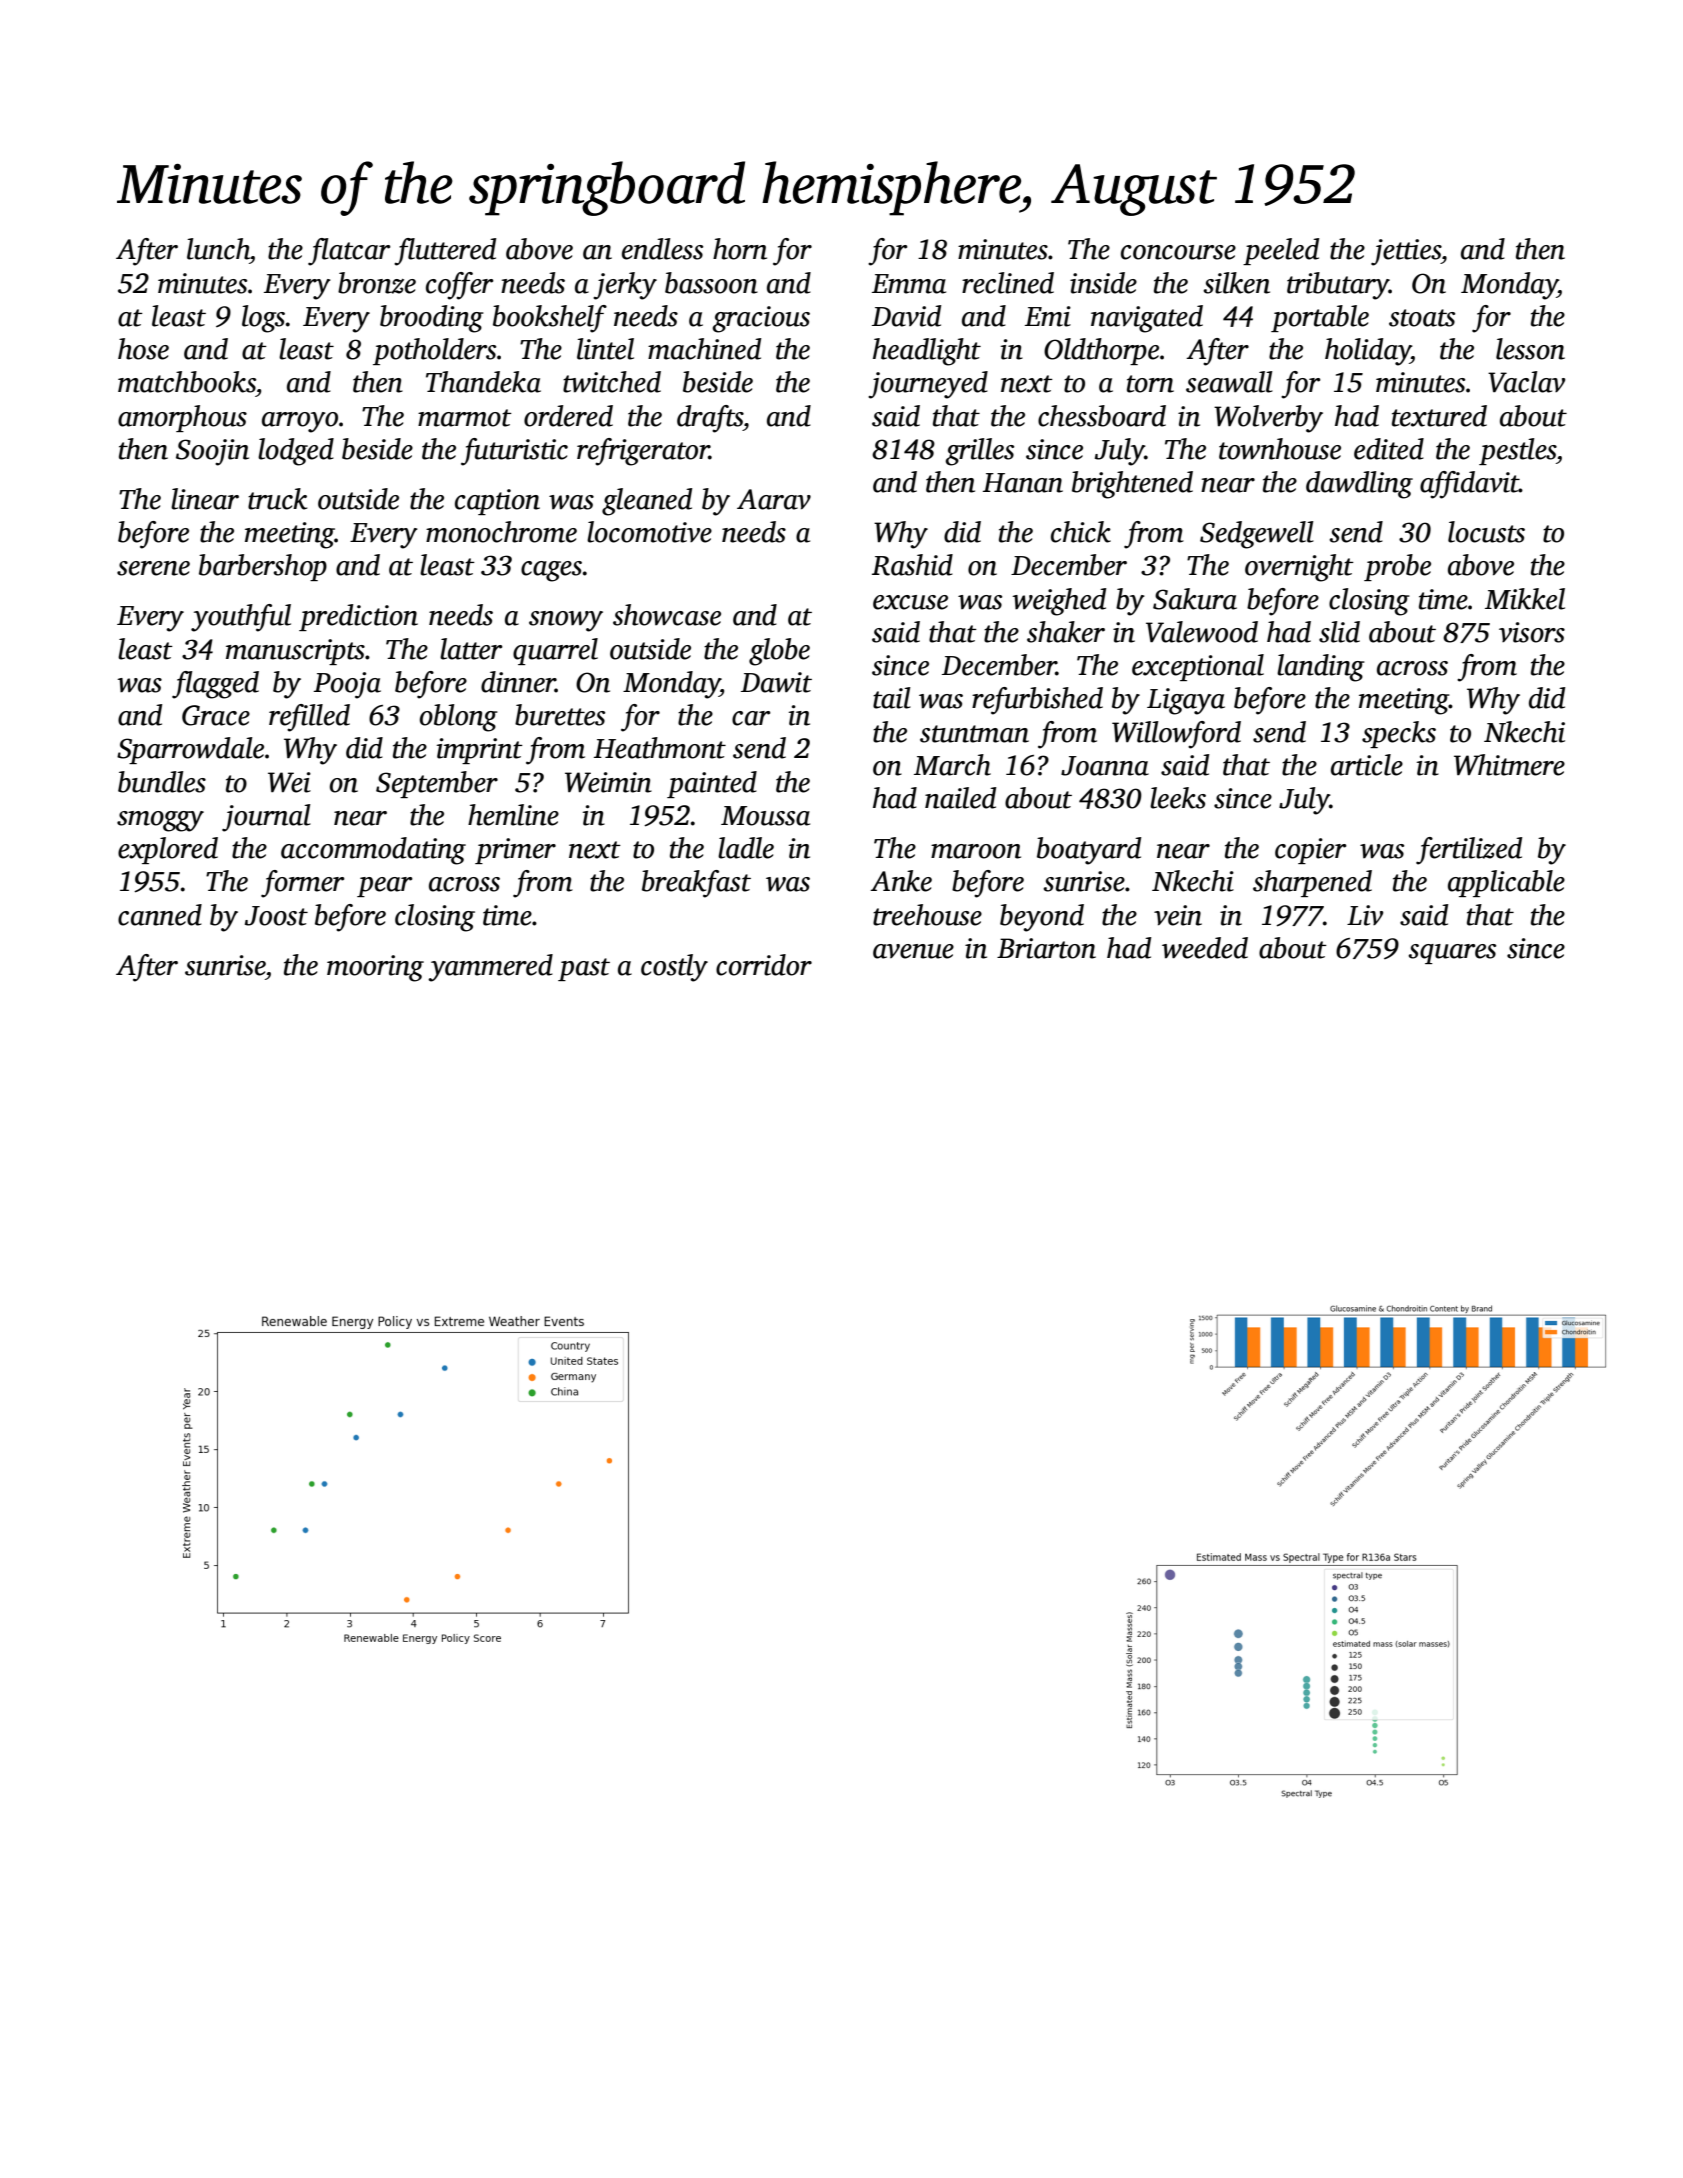 The image size is (1683, 2178). I want to click on chick, so click(1081, 532).
